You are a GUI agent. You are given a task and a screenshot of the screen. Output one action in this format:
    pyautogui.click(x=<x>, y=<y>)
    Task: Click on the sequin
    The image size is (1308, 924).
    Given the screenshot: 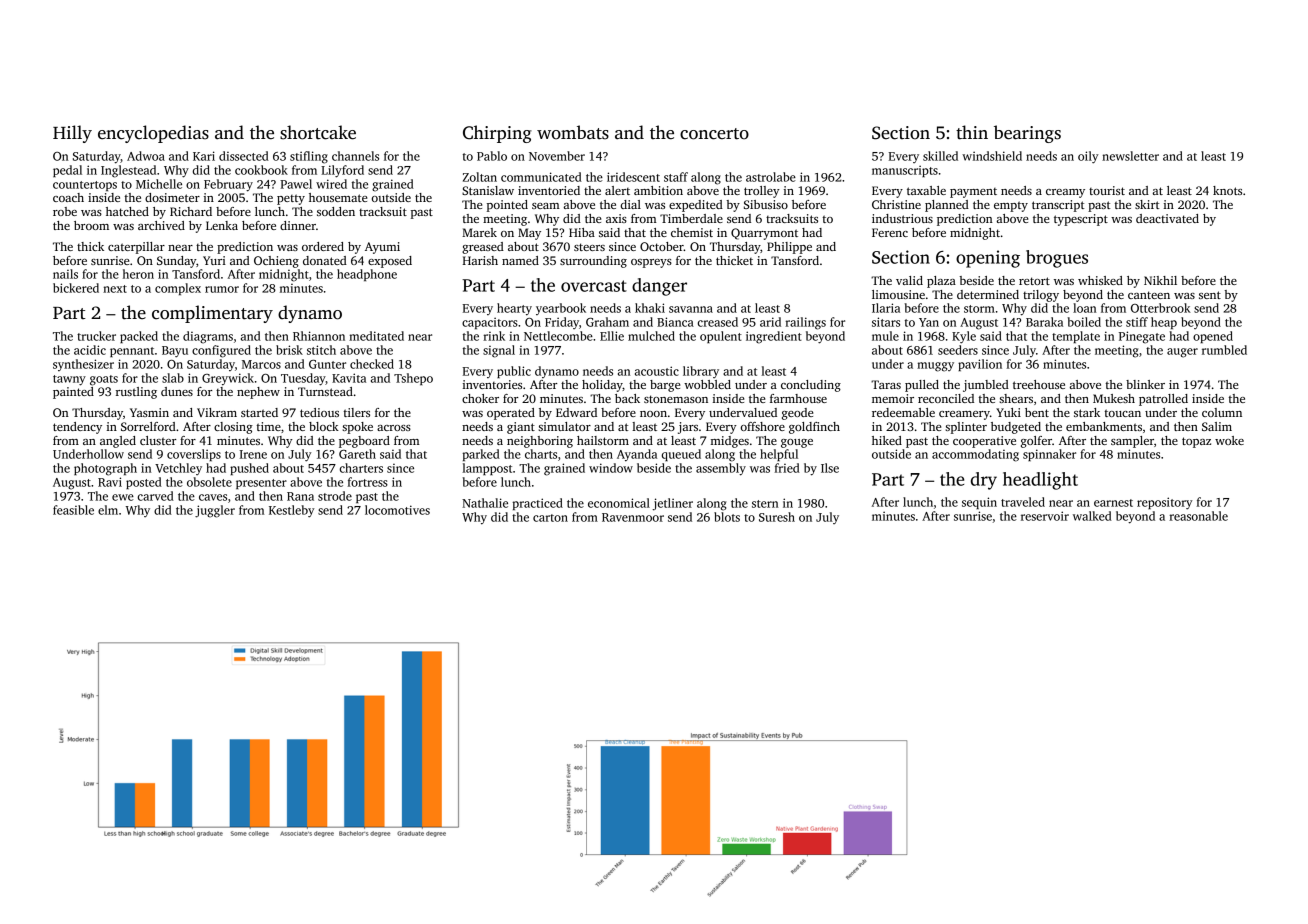 What is the action you would take?
    pyautogui.click(x=979, y=503)
